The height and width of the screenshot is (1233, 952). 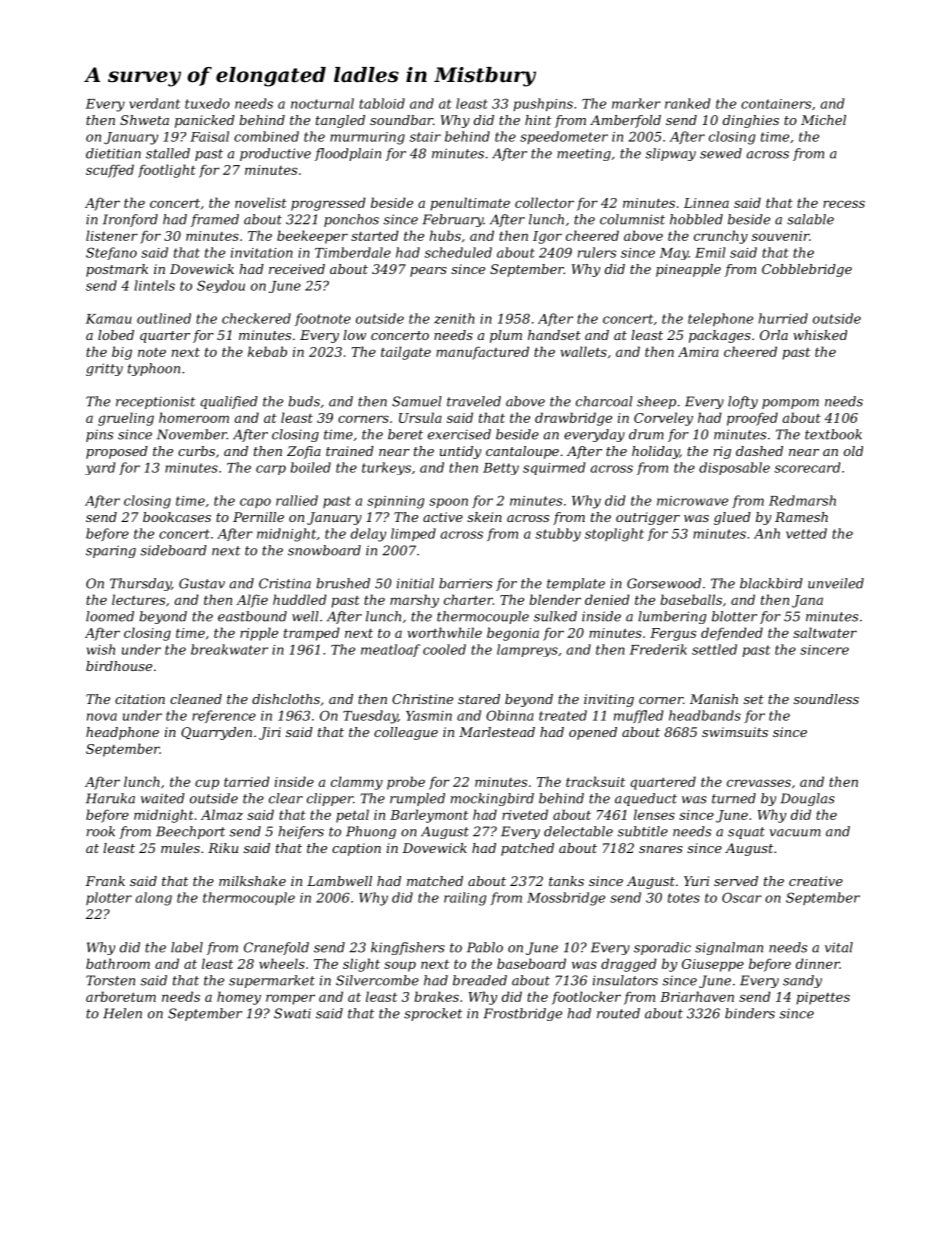 What do you see at coordinates (674, 254) in the screenshot?
I see `May` at bounding box center [674, 254].
